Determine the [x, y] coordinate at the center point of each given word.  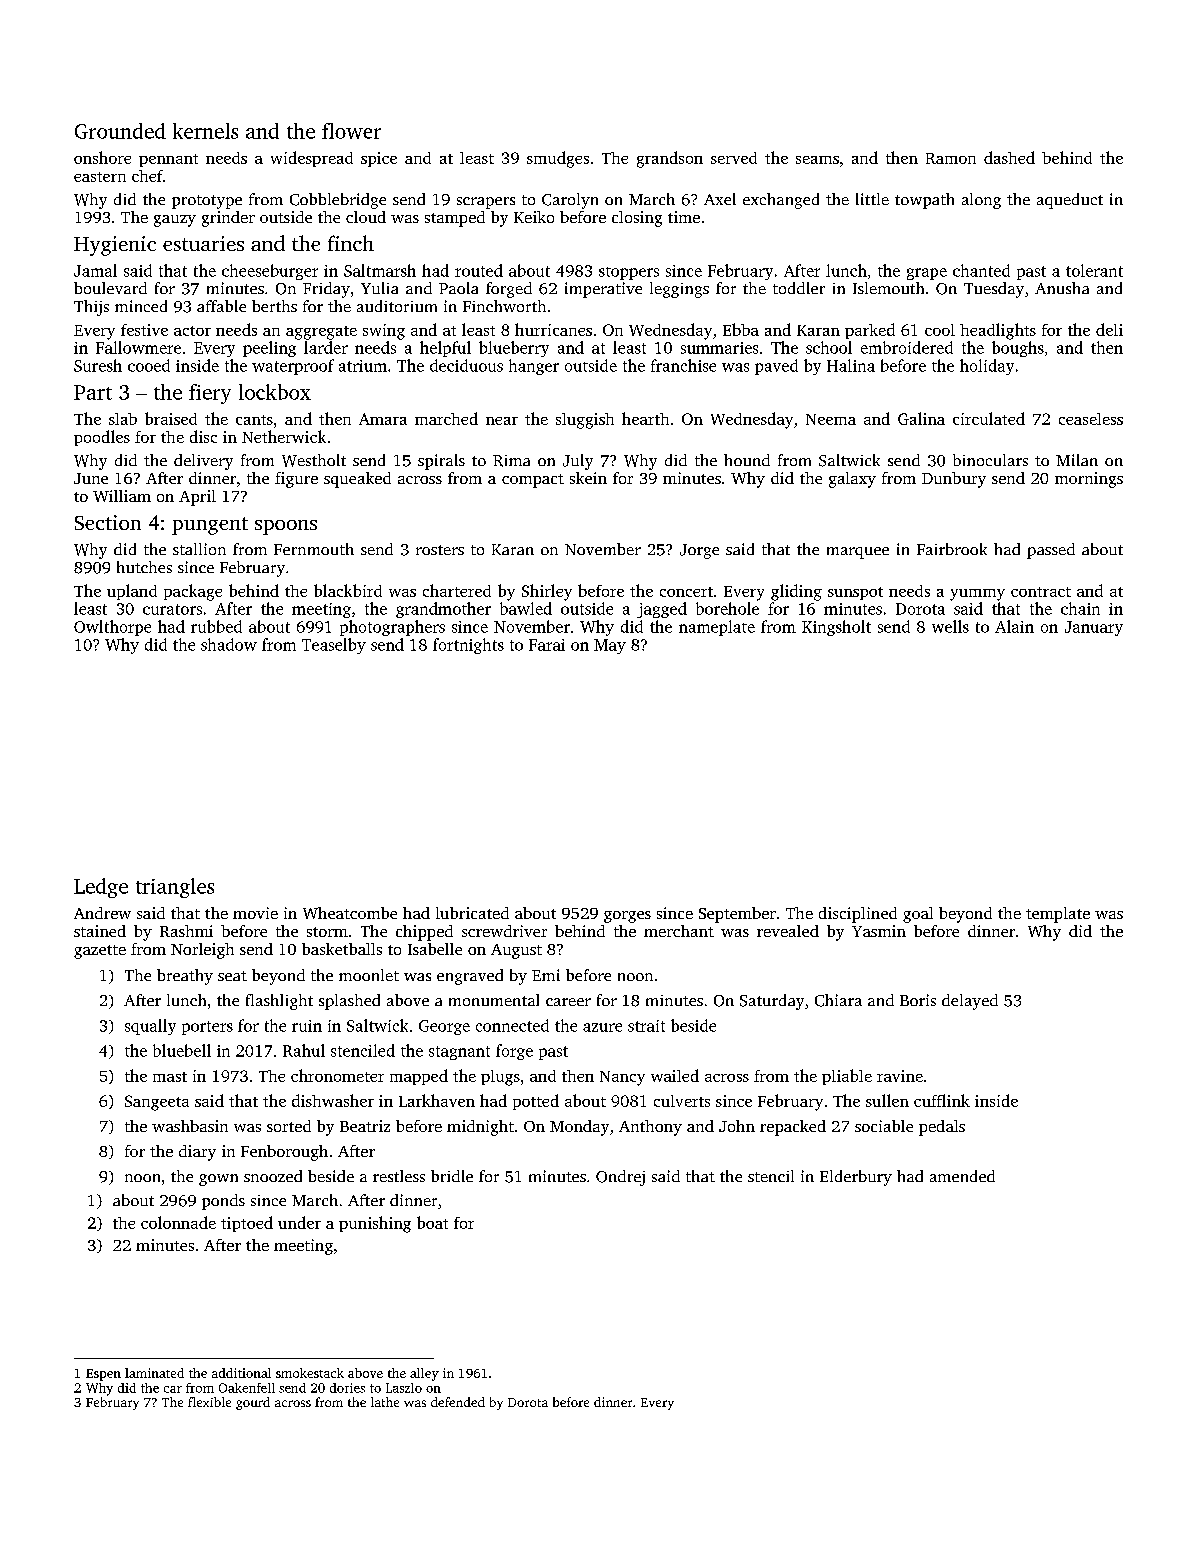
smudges [558, 159]
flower [351, 131]
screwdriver [504, 931]
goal [918, 915]
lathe [385, 1402]
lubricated [472, 913]
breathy [185, 977]
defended [458, 1402]
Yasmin [879, 931]
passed [1051, 551]
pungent [210, 526]
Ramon [951, 158]
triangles [175, 888]
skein [588, 478]
